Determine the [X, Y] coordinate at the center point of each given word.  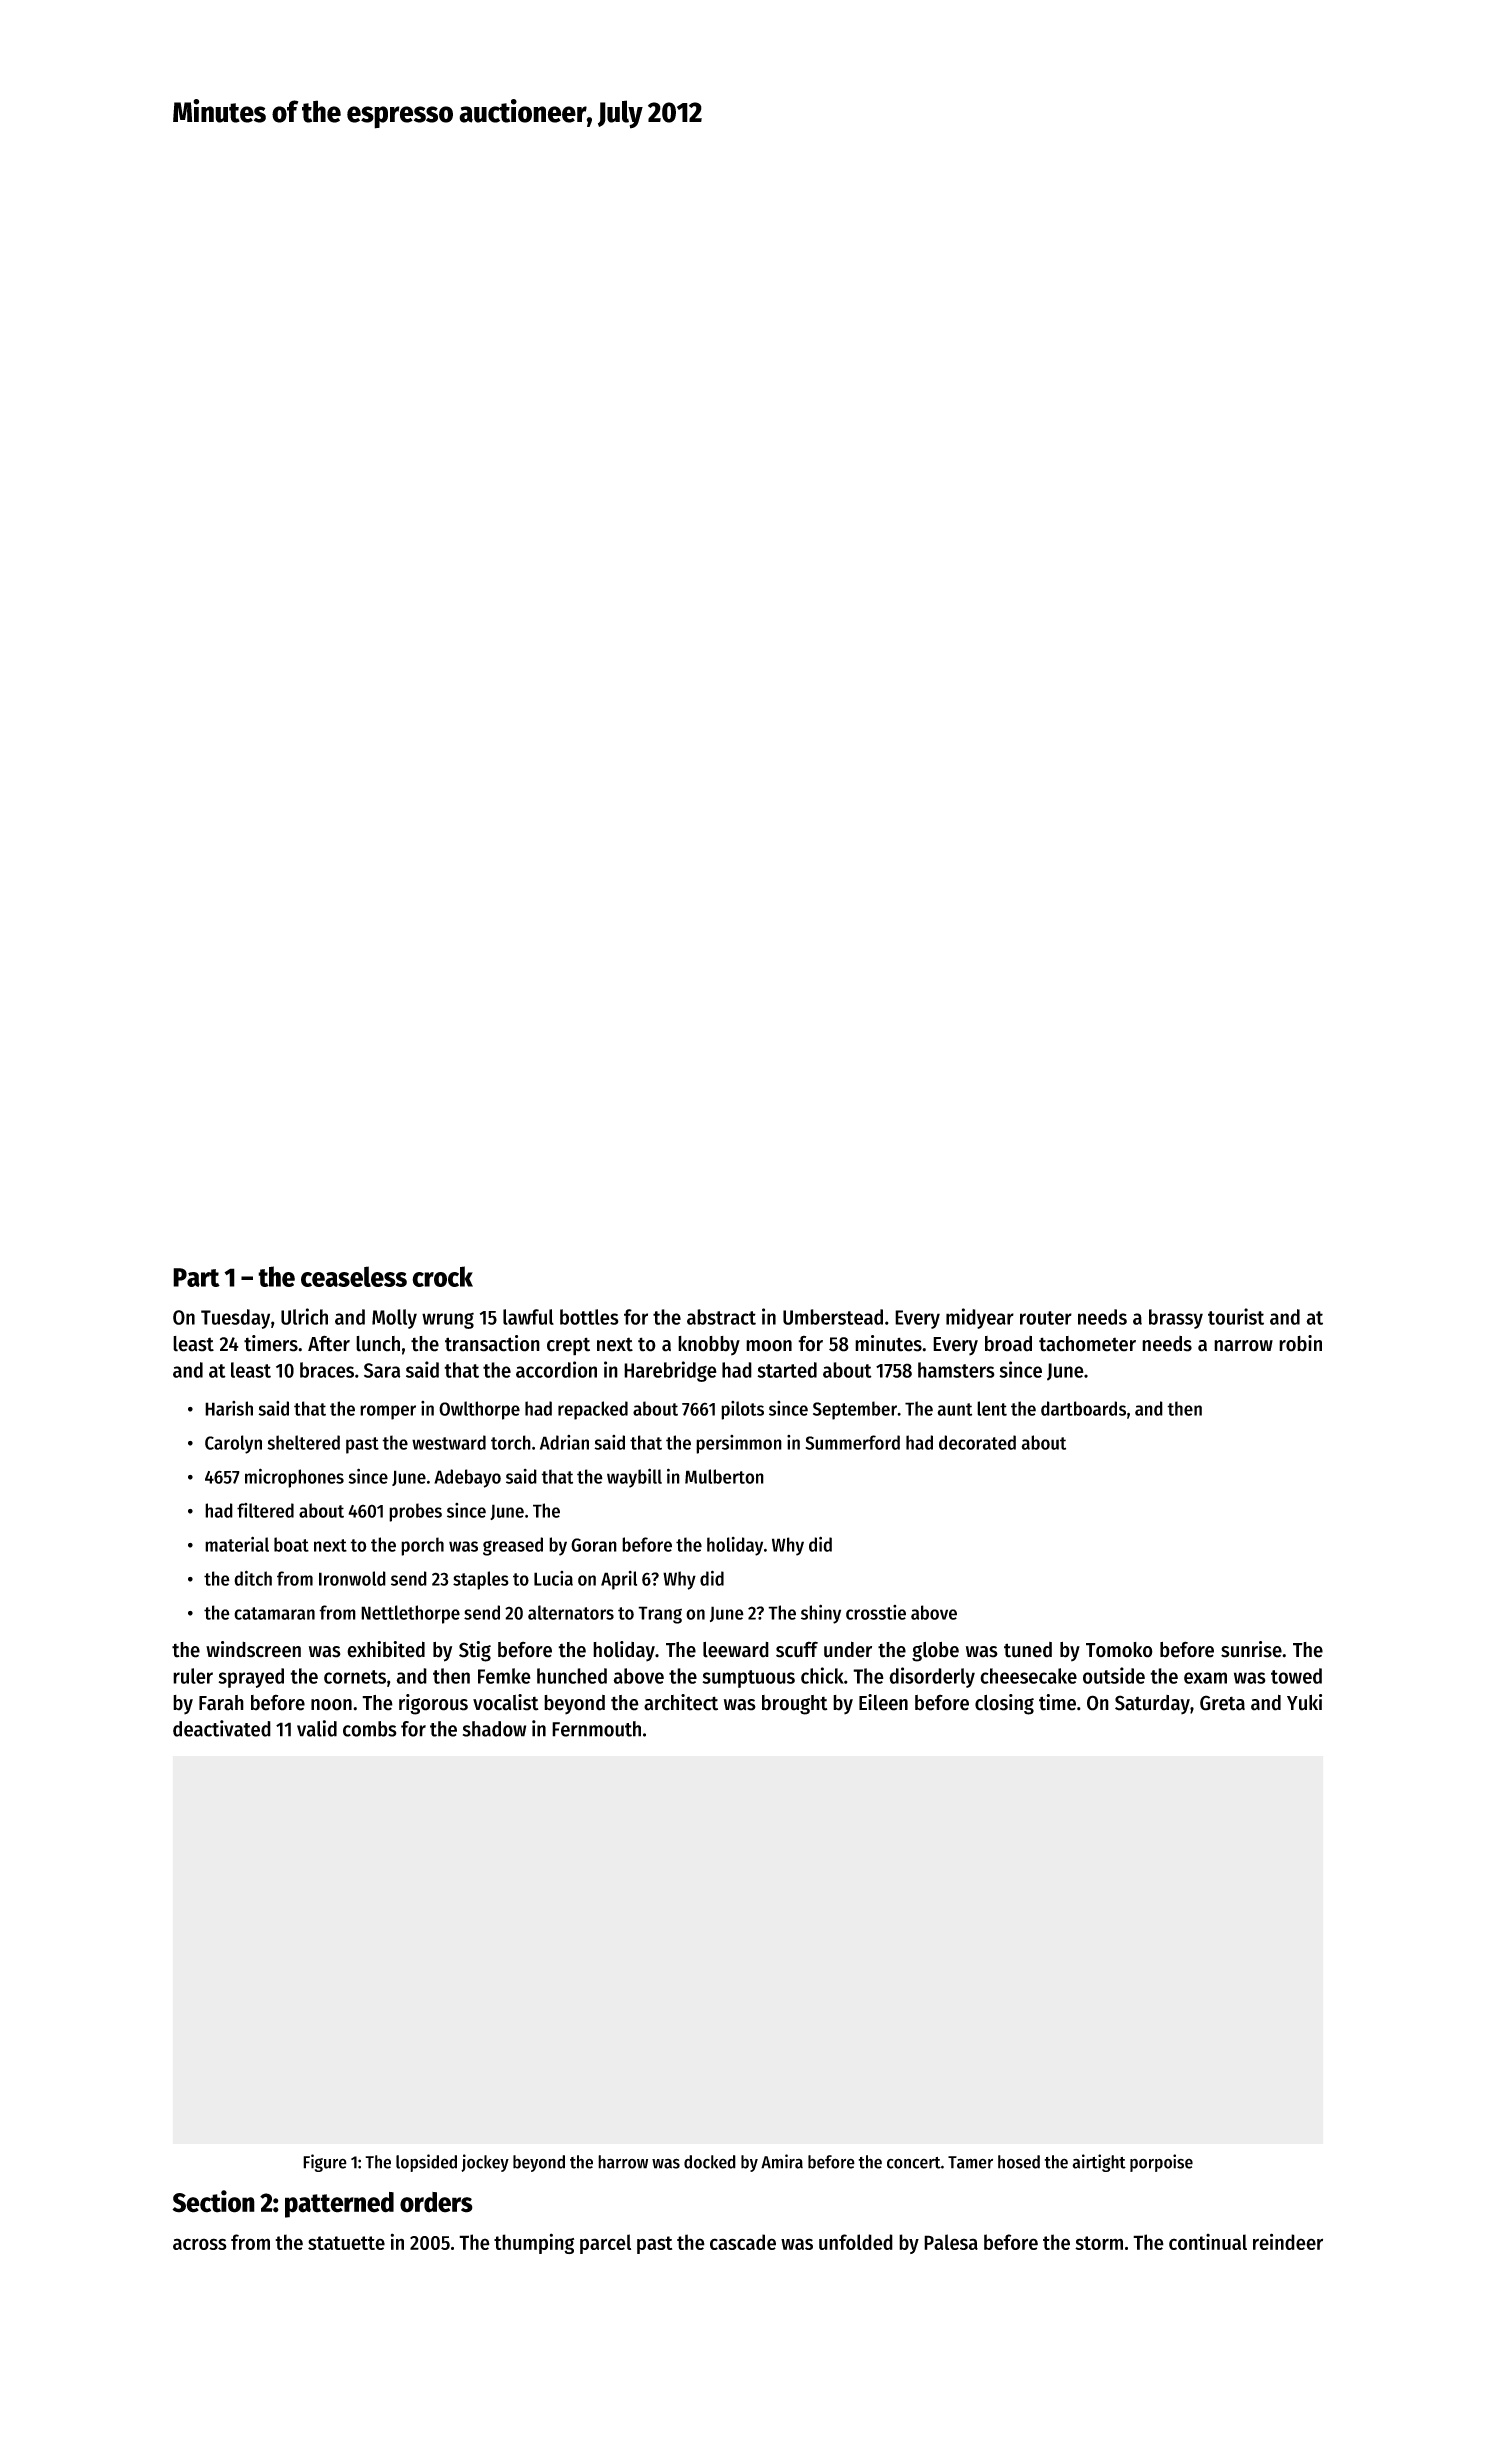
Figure [325, 2163]
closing [1004, 1704]
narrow [1243, 1346]
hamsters [956, 1370]
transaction [492, 1343]
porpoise [1161, 2163]
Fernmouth [596, 1729]
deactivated [222, 1728]
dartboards [1083, 1408]
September [855, 1410]
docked [710, 2162]
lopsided [426, 2163]
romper [388, 1412]
